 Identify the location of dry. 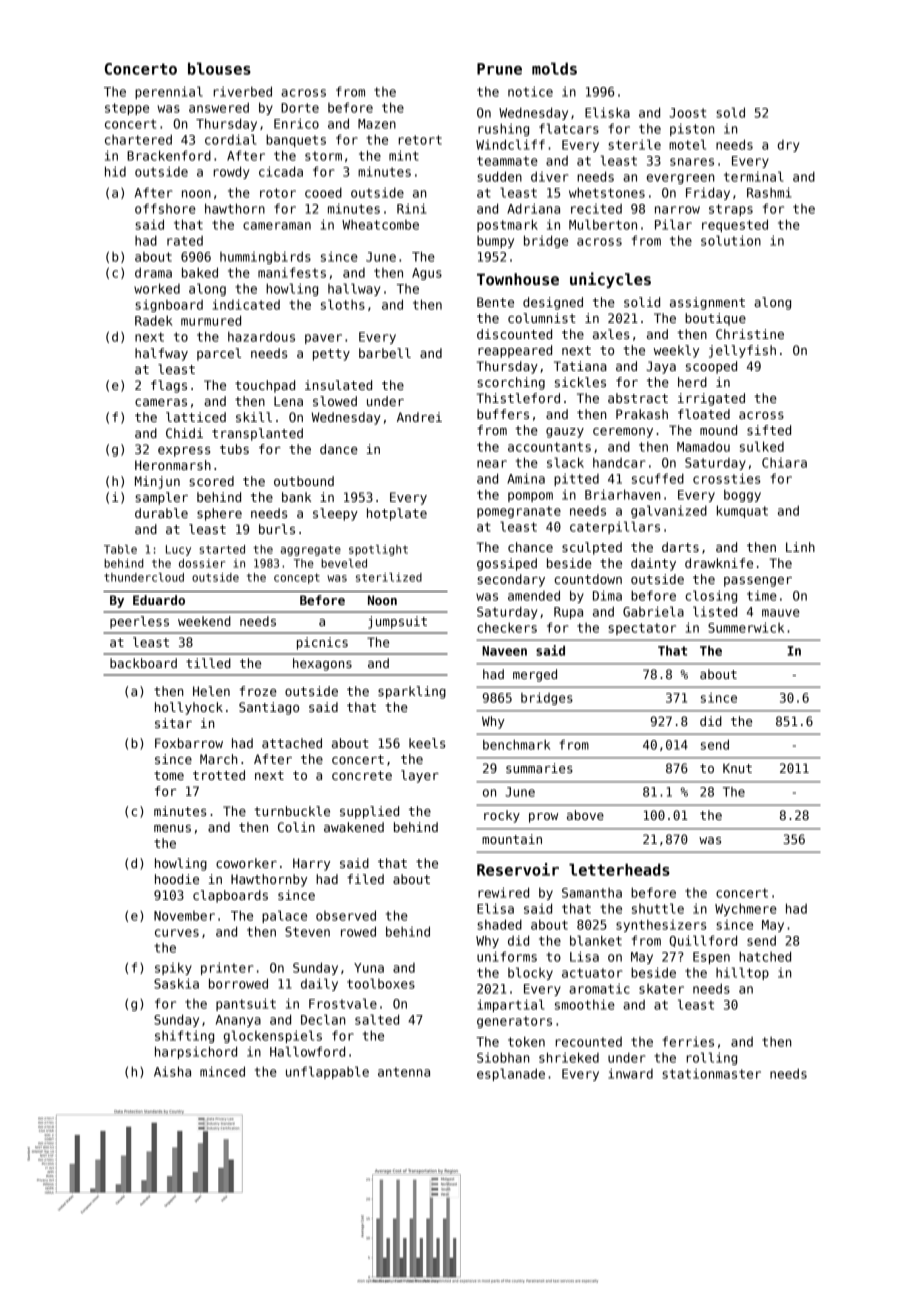
(788, 146).
